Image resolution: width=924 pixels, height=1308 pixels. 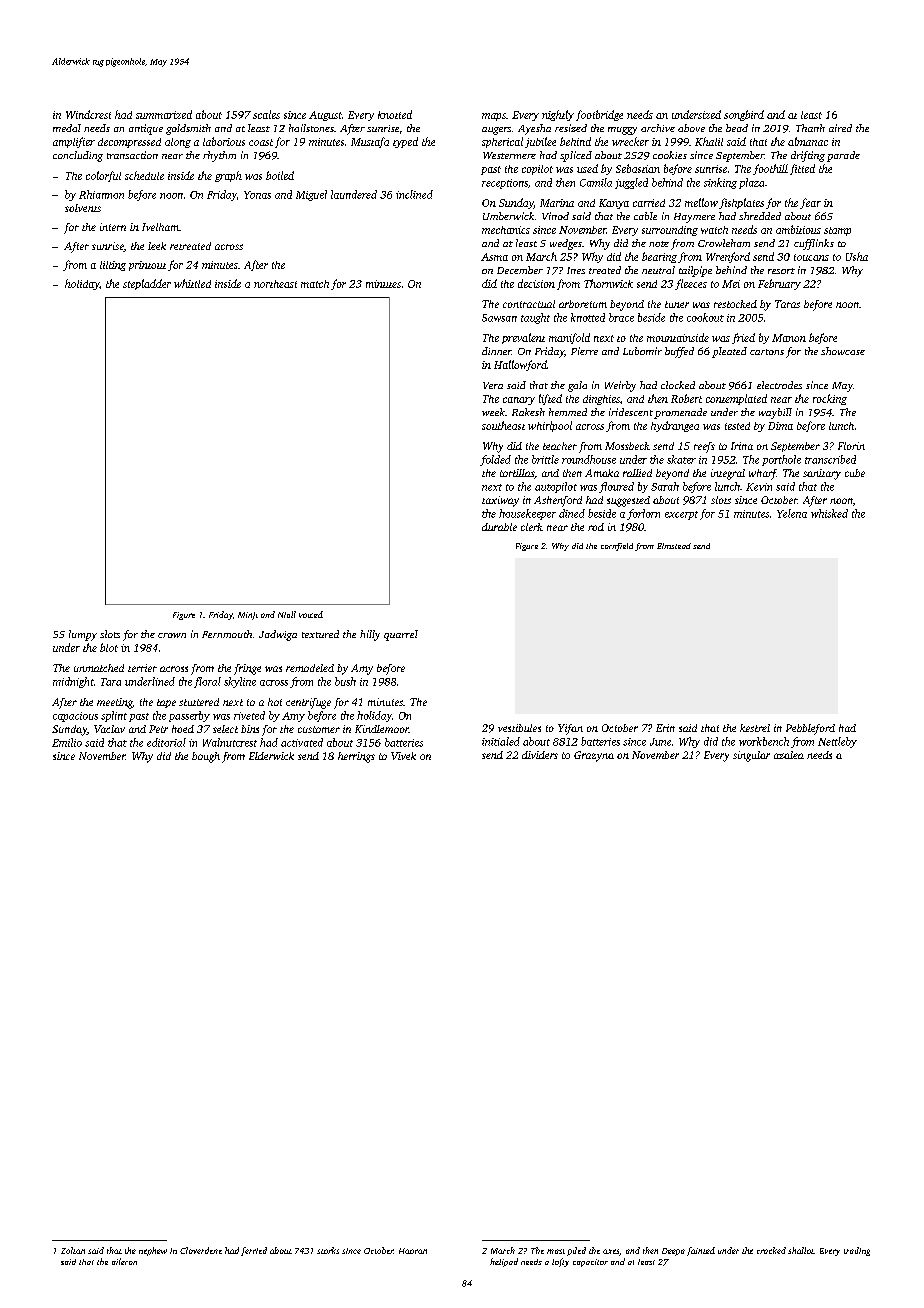 What do you see at coordinates (206, 757) in the page?
I see `bough` at bounding box center [206, 757].
